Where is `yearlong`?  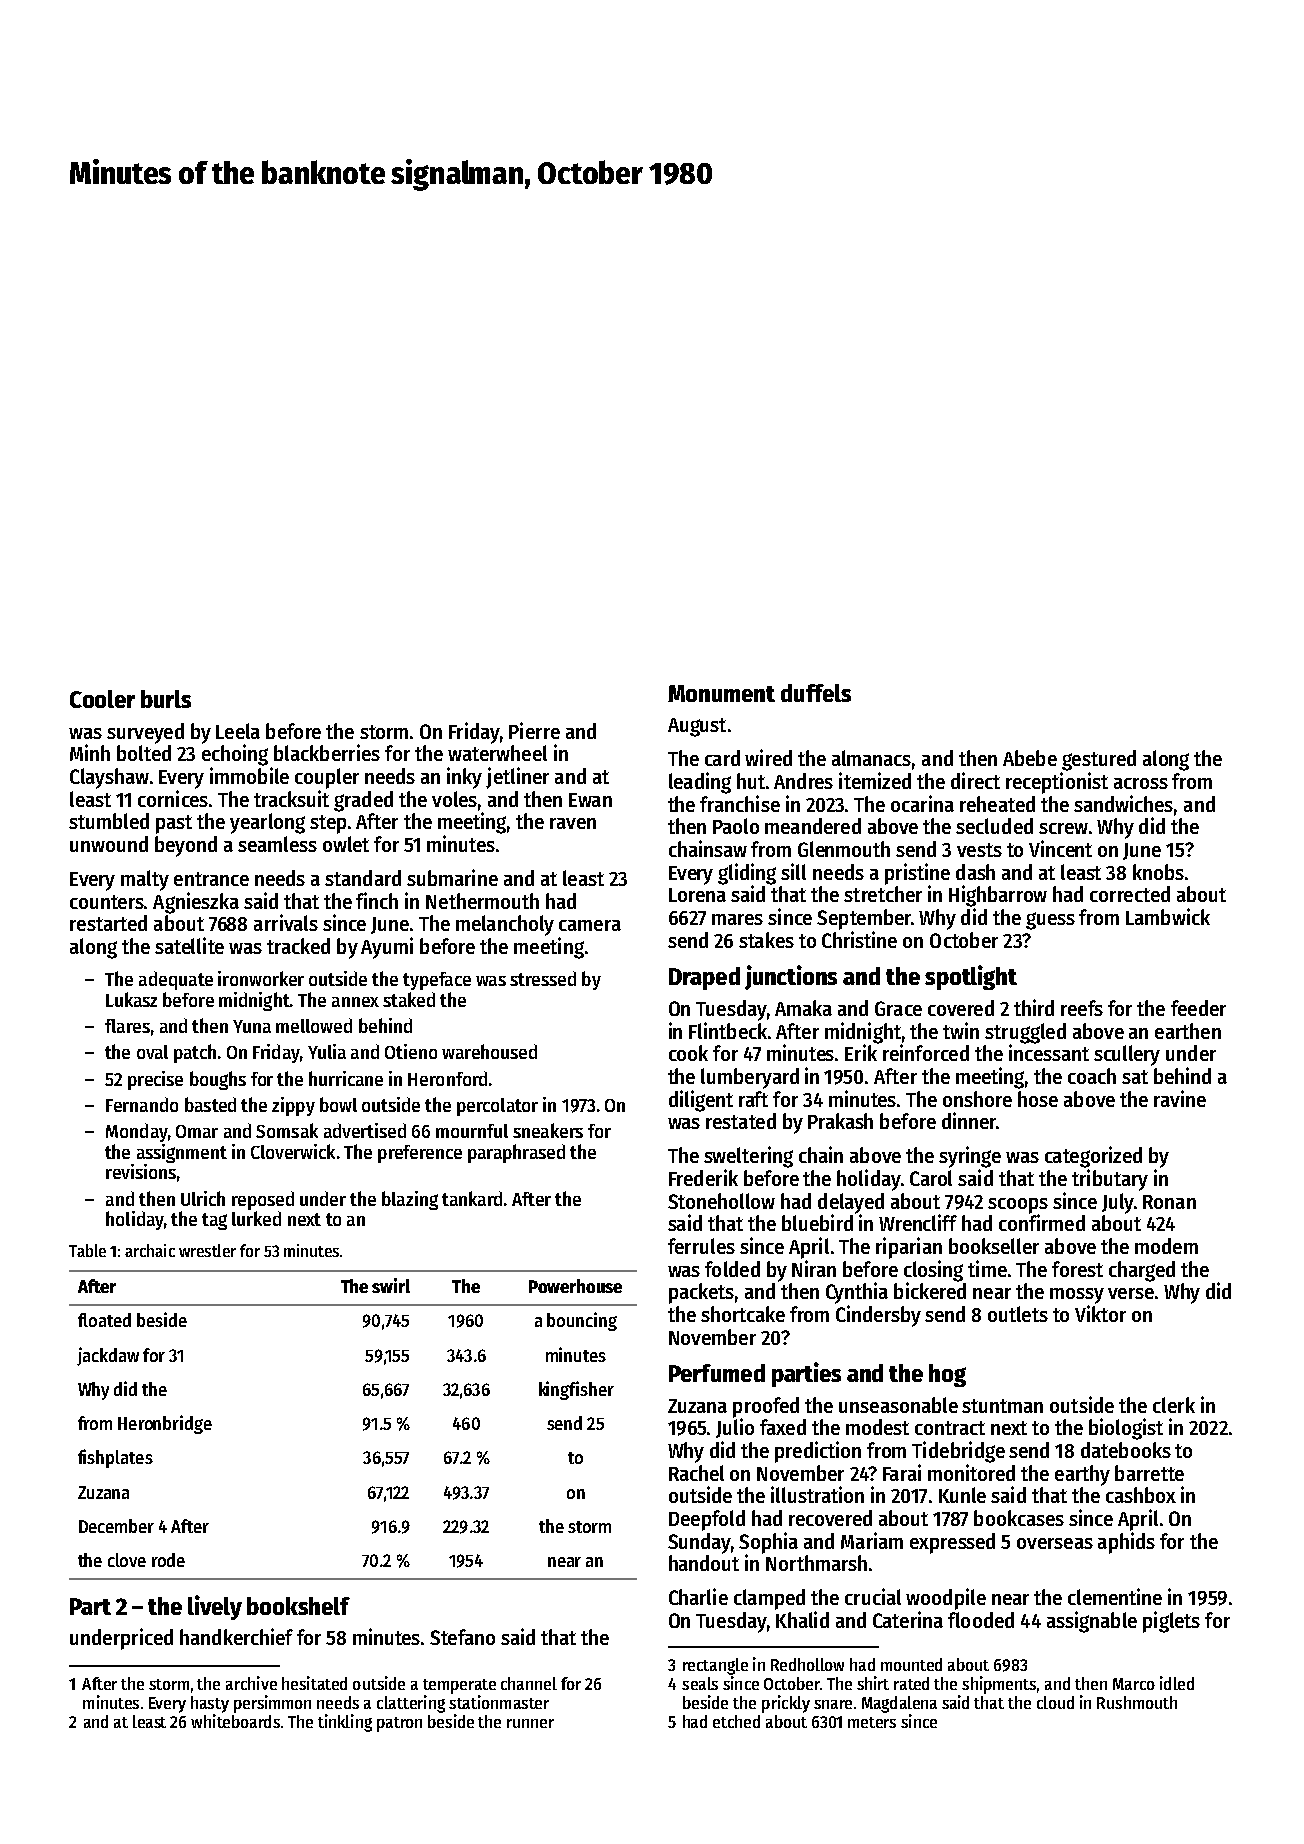
yearlong is located at coordinates (267, 823).
